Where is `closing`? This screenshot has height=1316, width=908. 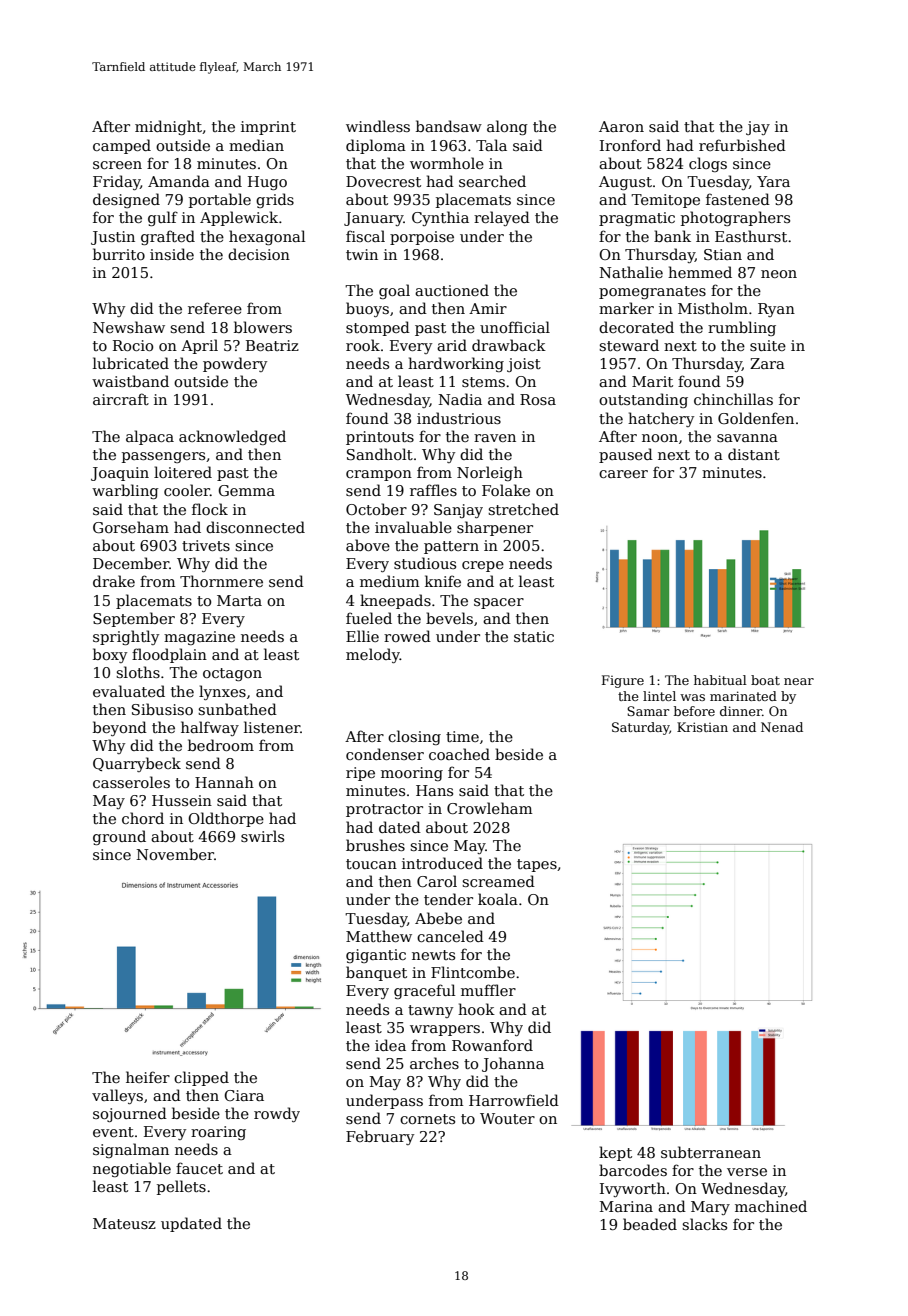
closing is located at coordinates (414, 737).
